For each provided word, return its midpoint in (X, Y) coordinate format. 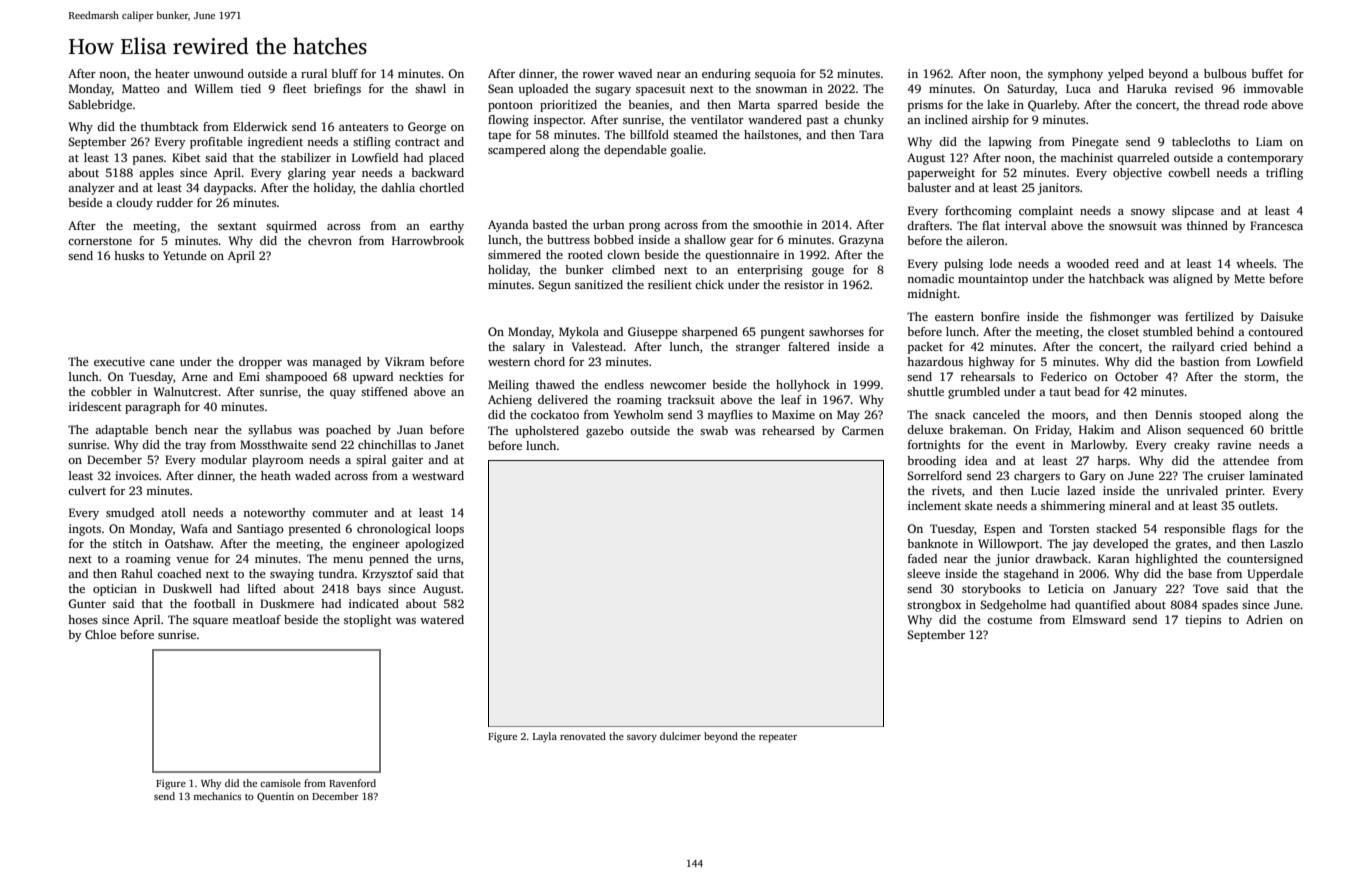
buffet (1267, 73)
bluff (344, 73)
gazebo (605, 432)
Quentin (275, 797)
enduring (726, 75)
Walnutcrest (186, 391)
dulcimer (680, 736)
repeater (778, 738)
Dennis (1173, 414)
